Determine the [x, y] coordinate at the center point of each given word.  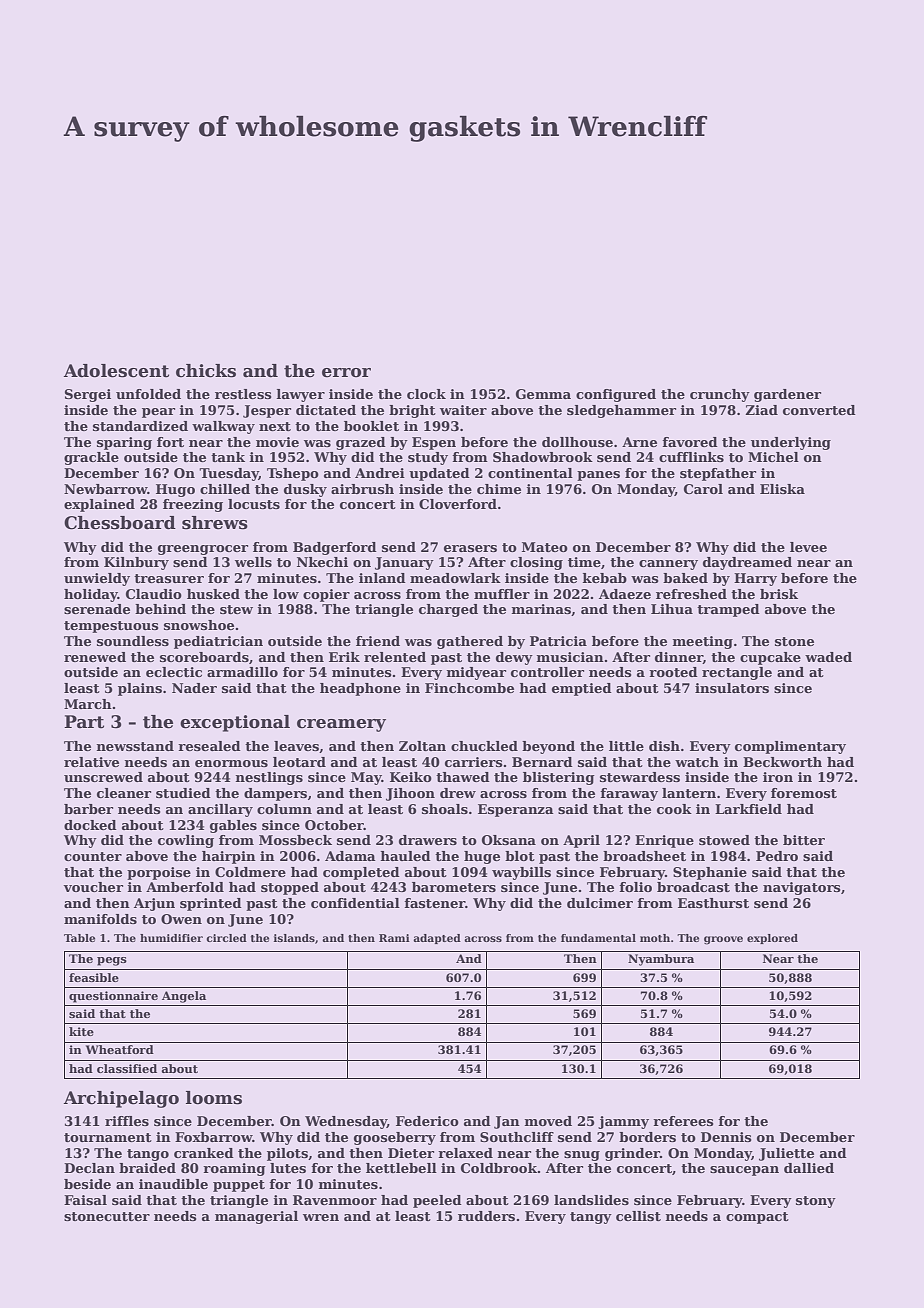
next [275, 426]
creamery [341, 725]
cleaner [124, 793]
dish [664, 746]
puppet [239, 1186]
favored [690, 442]
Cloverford [458, 504]
